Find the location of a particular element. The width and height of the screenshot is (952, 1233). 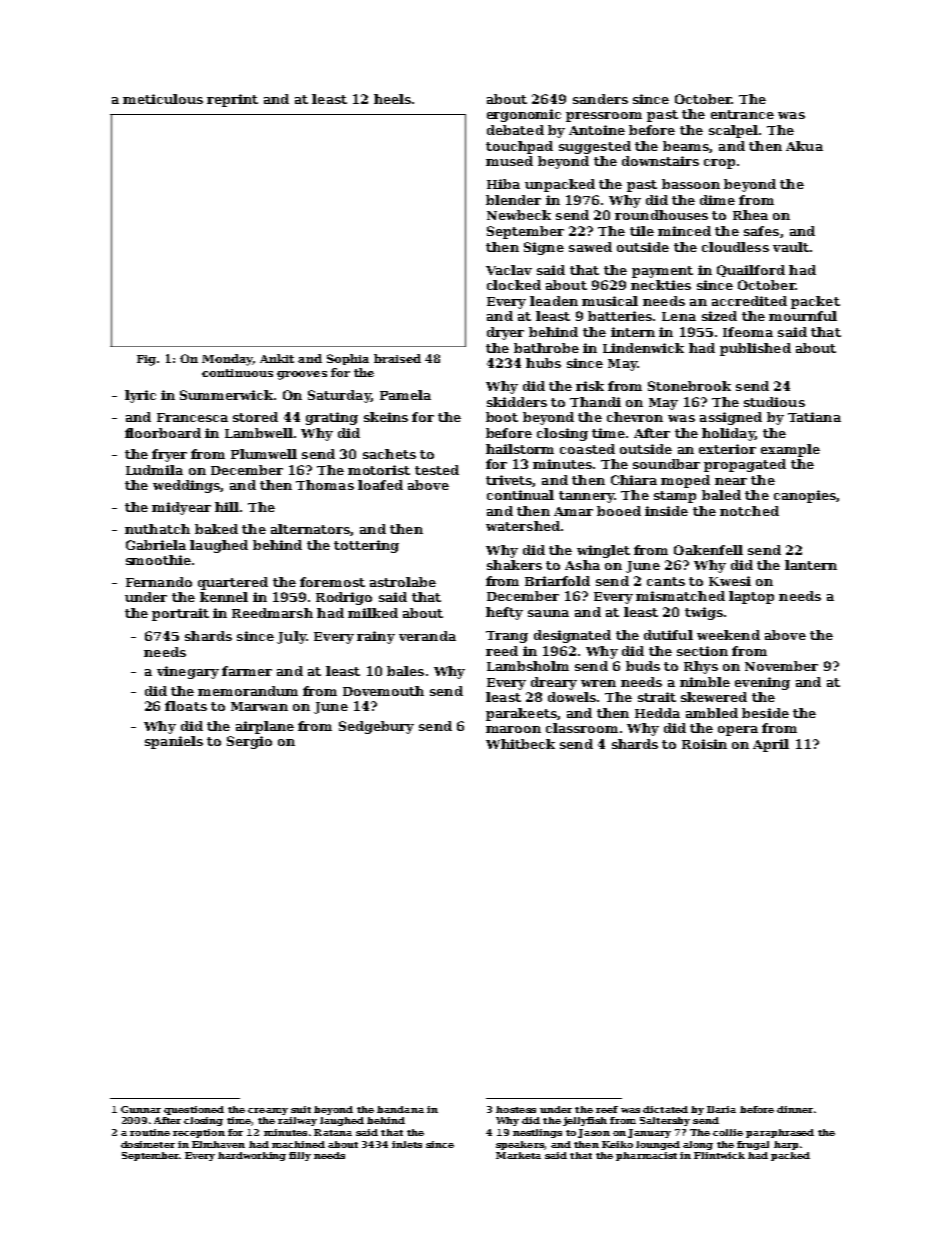

meticulous is located at coordinates (163, 99).
